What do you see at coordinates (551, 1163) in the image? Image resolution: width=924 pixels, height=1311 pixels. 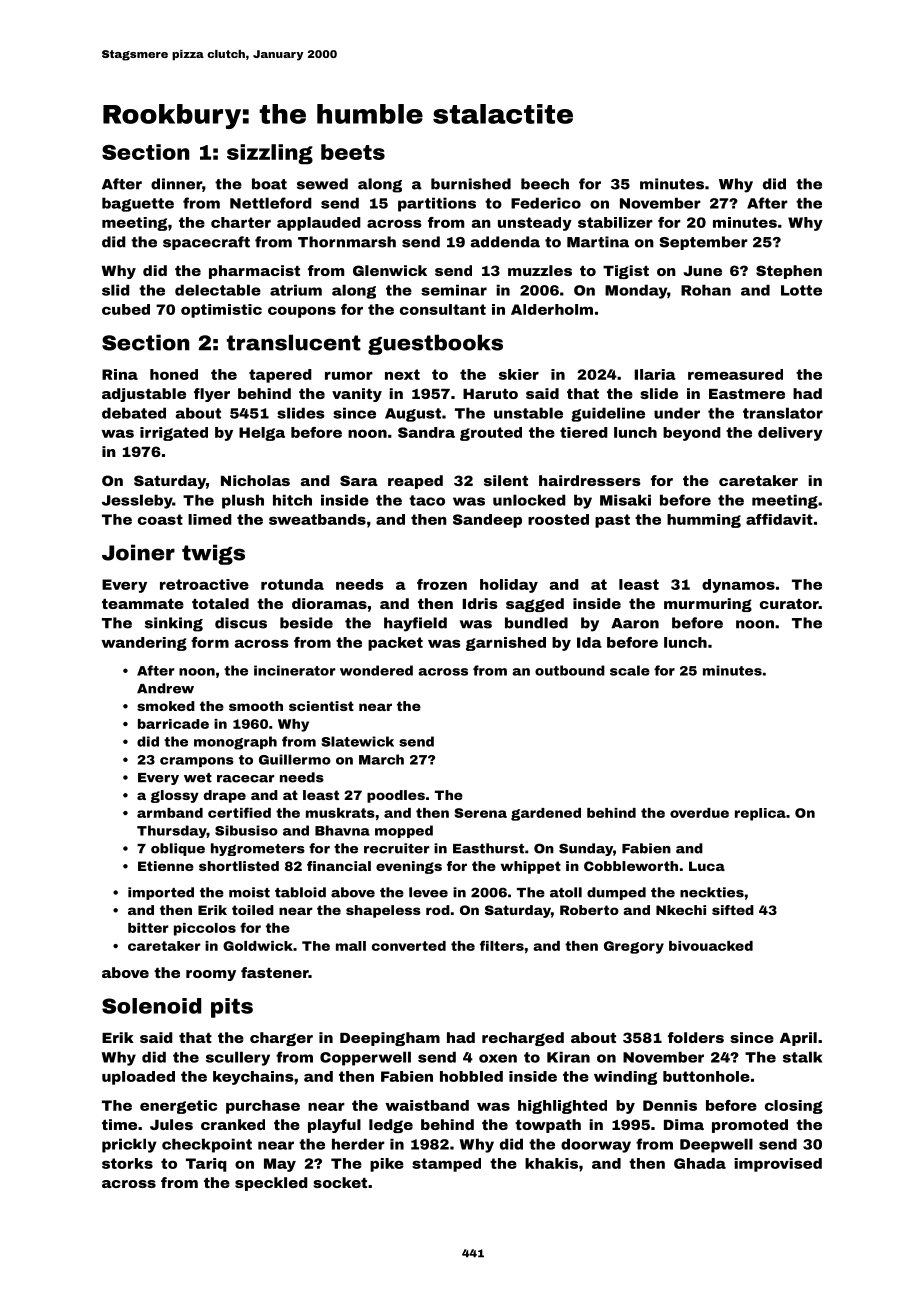 I see `khakis` at bounding box center [551, 1163].
